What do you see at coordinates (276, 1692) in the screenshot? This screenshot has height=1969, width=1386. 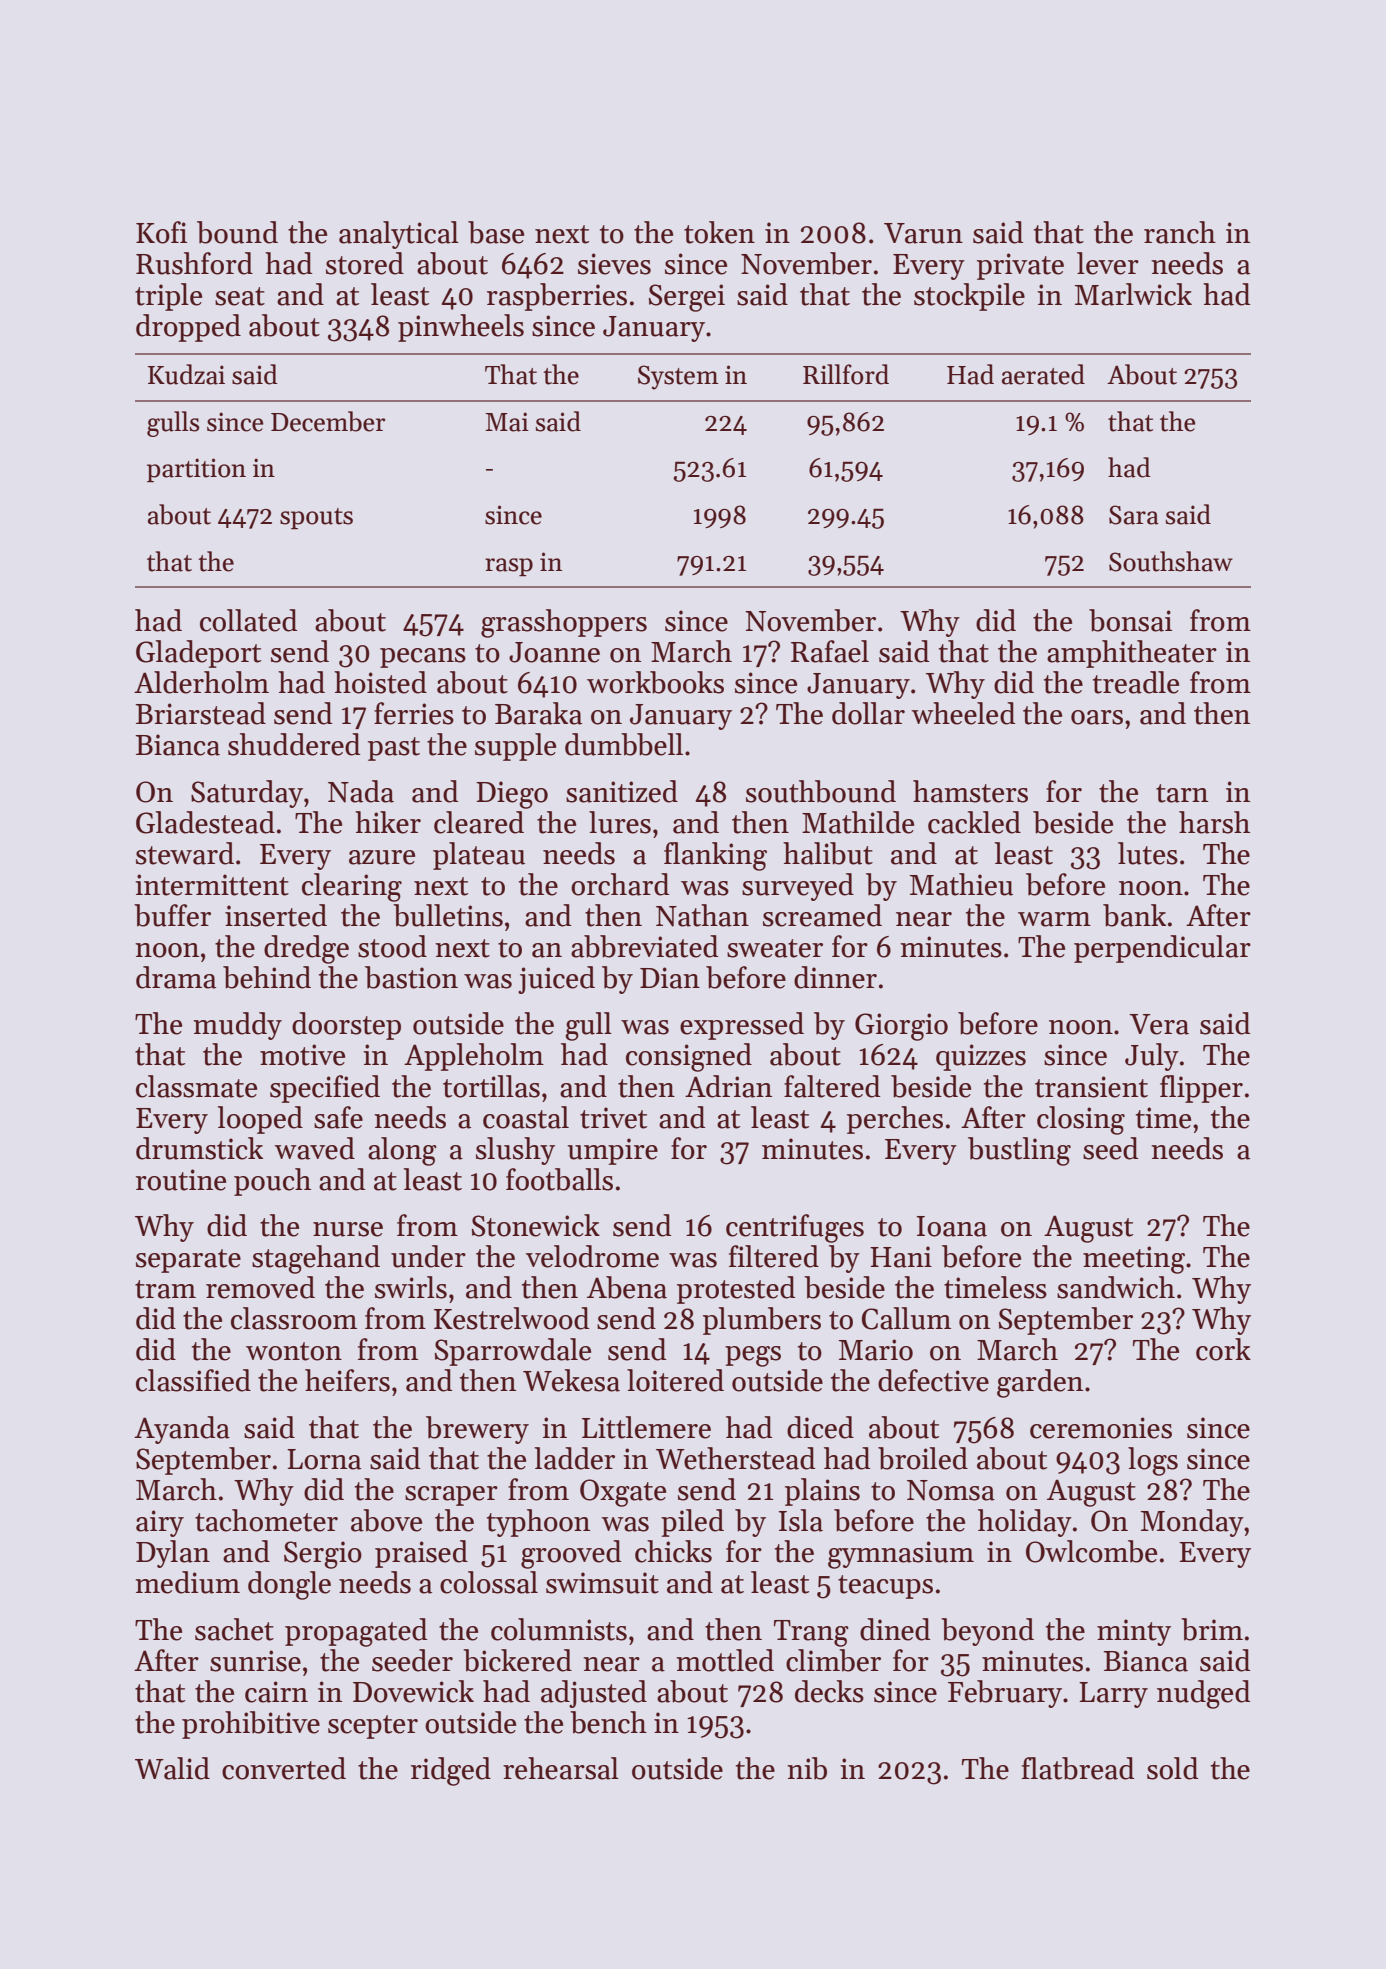 I see `cairn` at bounding box center [276, 1692].
